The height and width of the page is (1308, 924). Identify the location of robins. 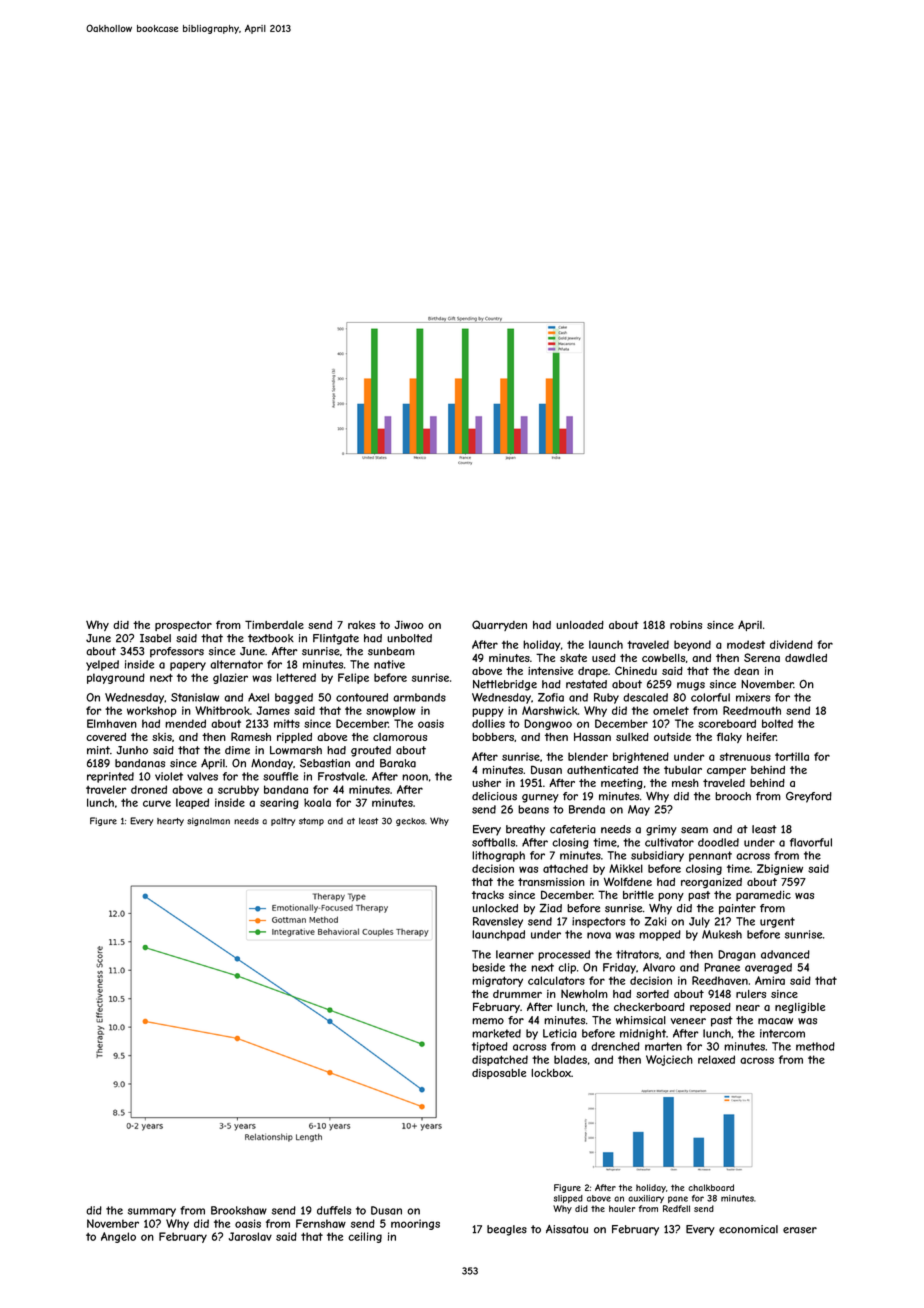
(686, 625).
